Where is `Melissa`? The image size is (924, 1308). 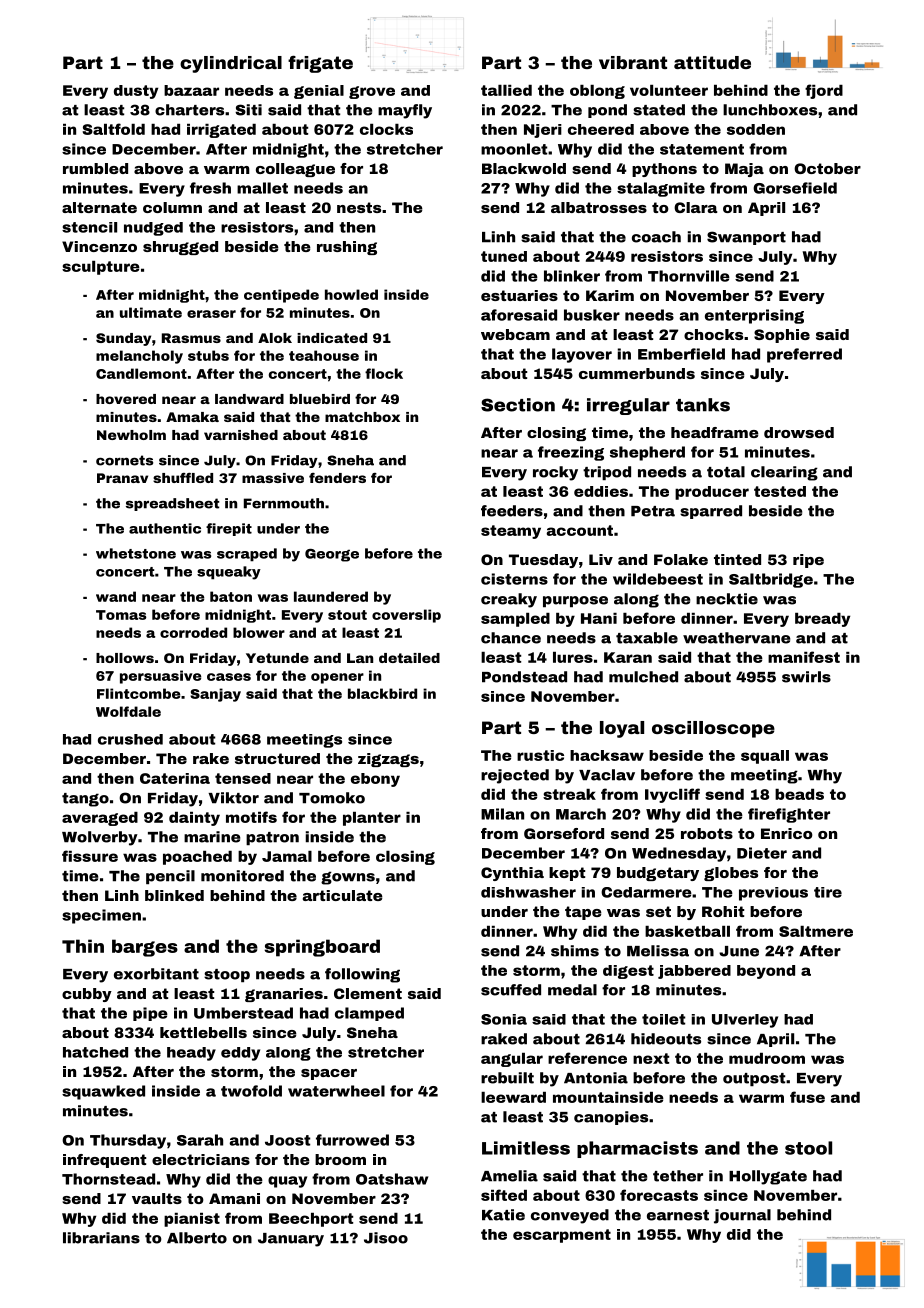 Melissa is located at coordinates (658, 951).
